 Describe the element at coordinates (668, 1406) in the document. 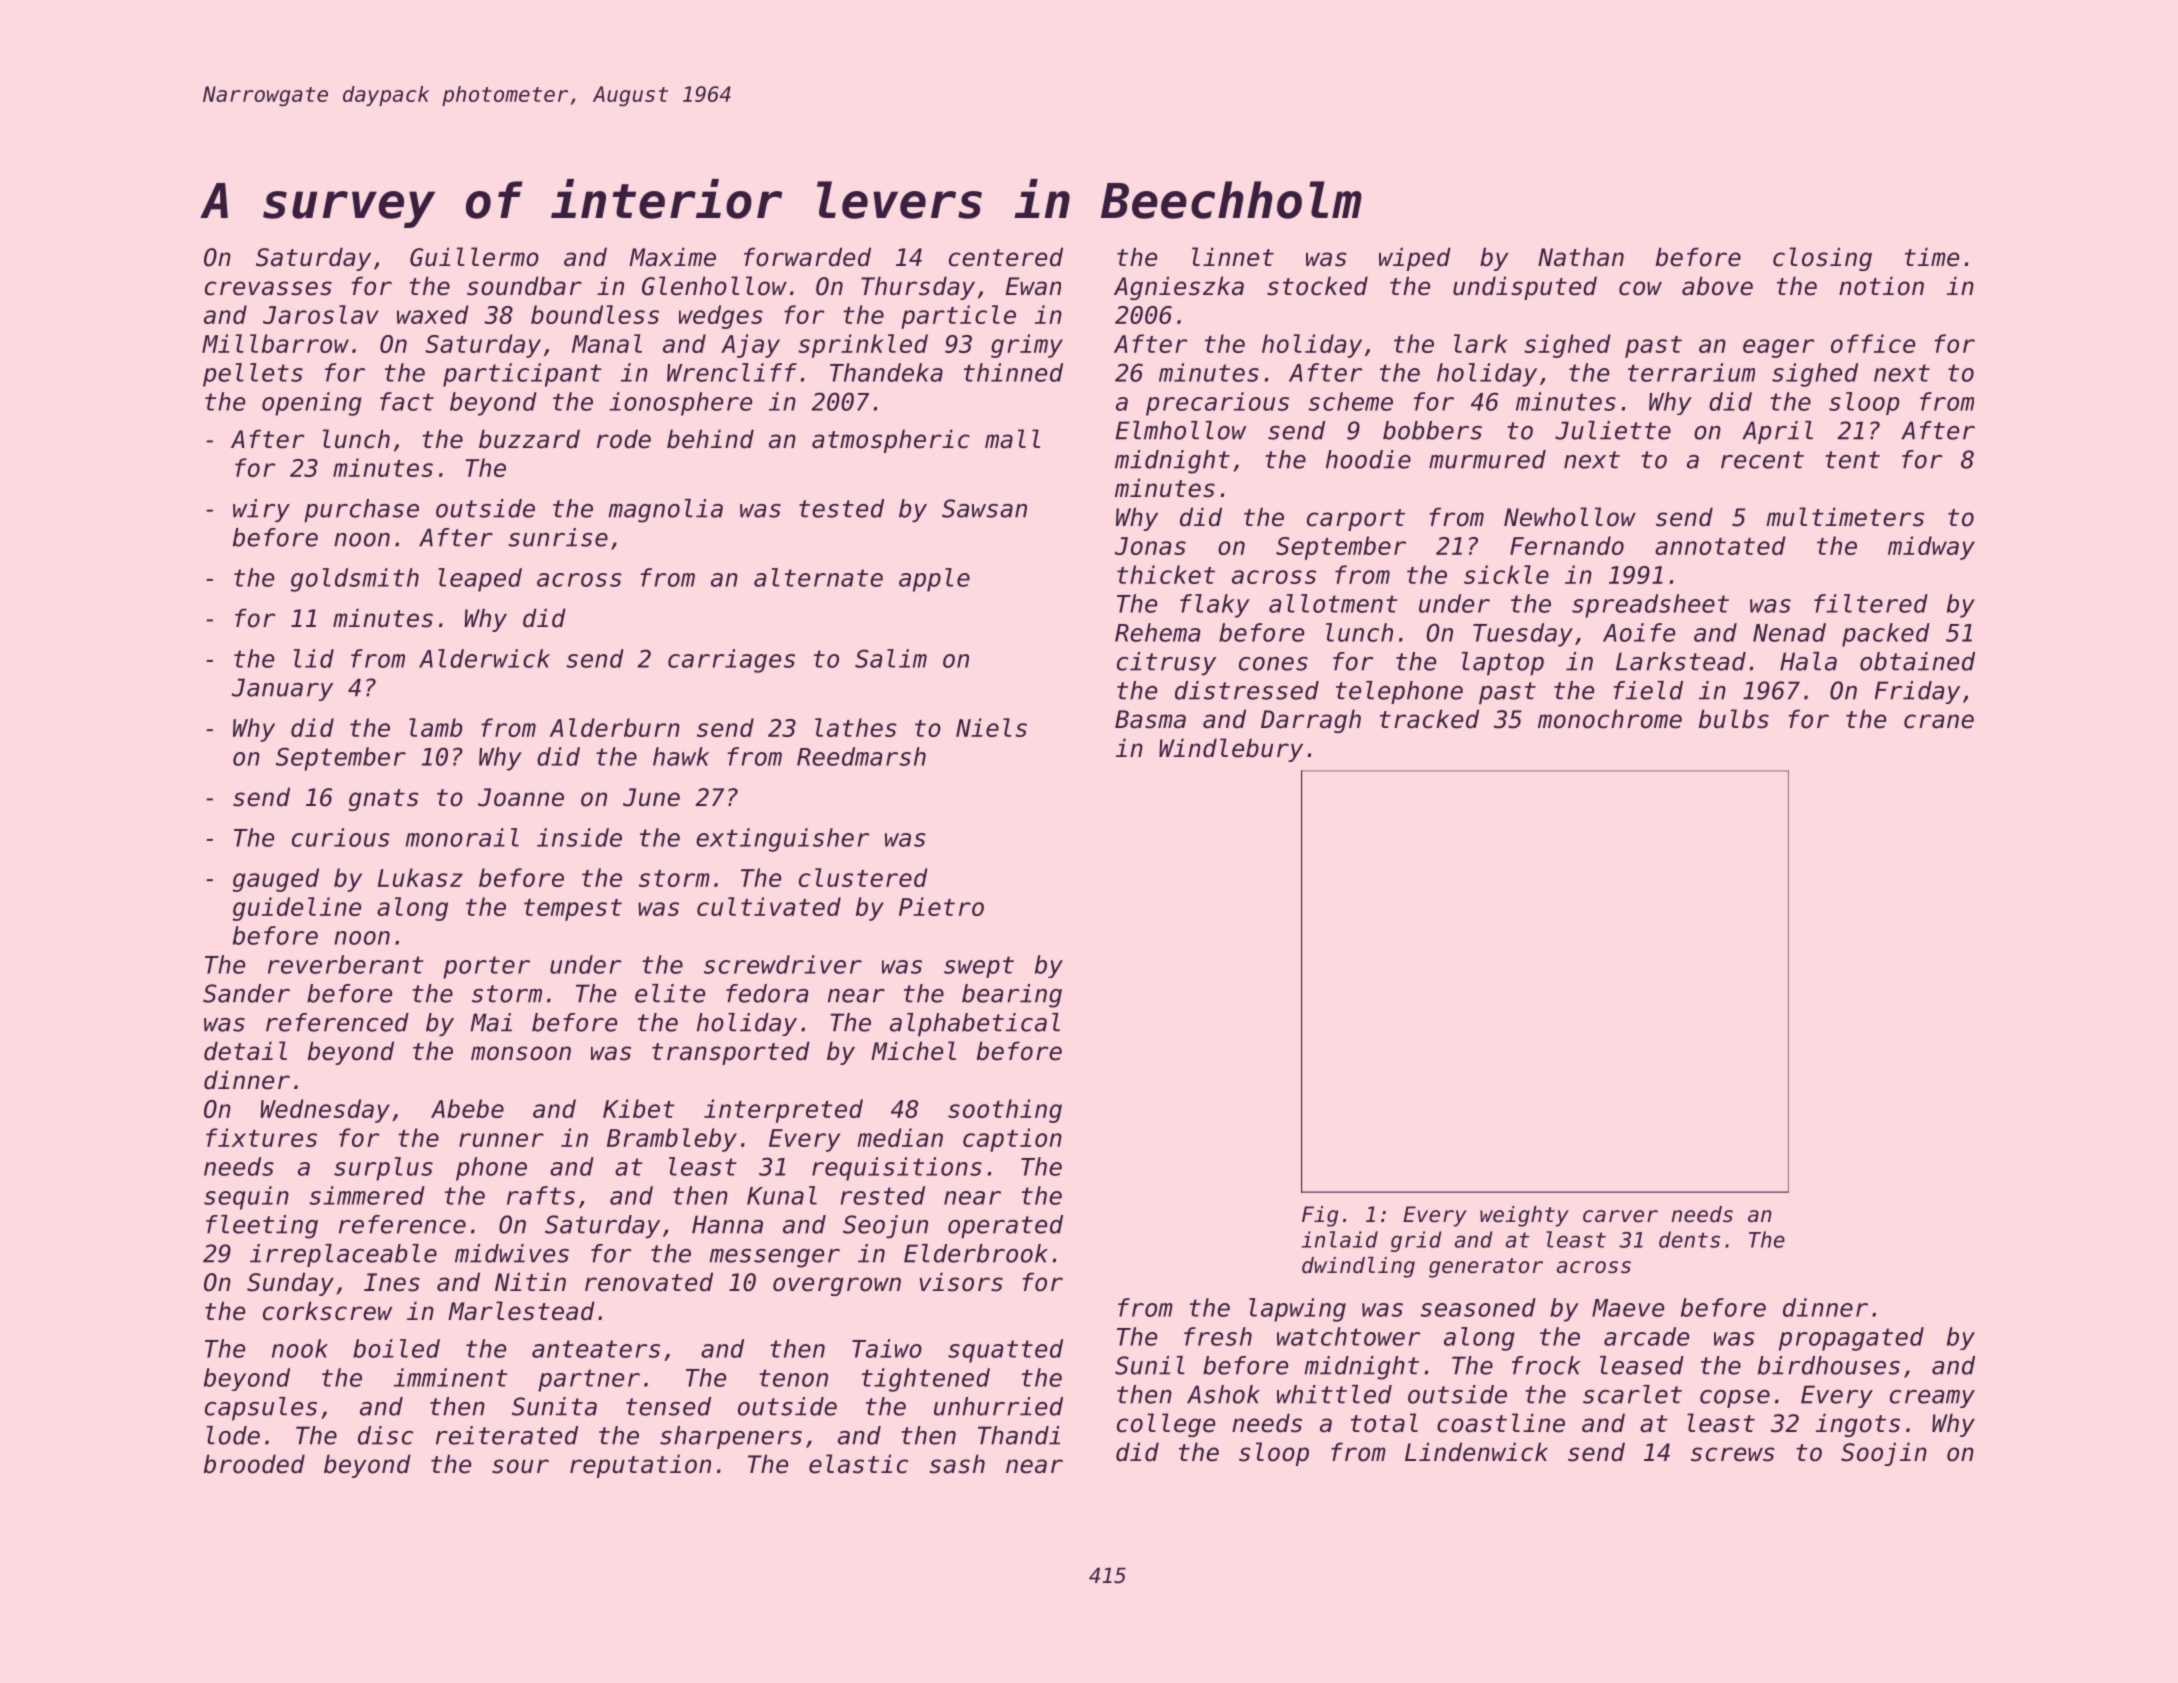

I see `tensed` at that location.
